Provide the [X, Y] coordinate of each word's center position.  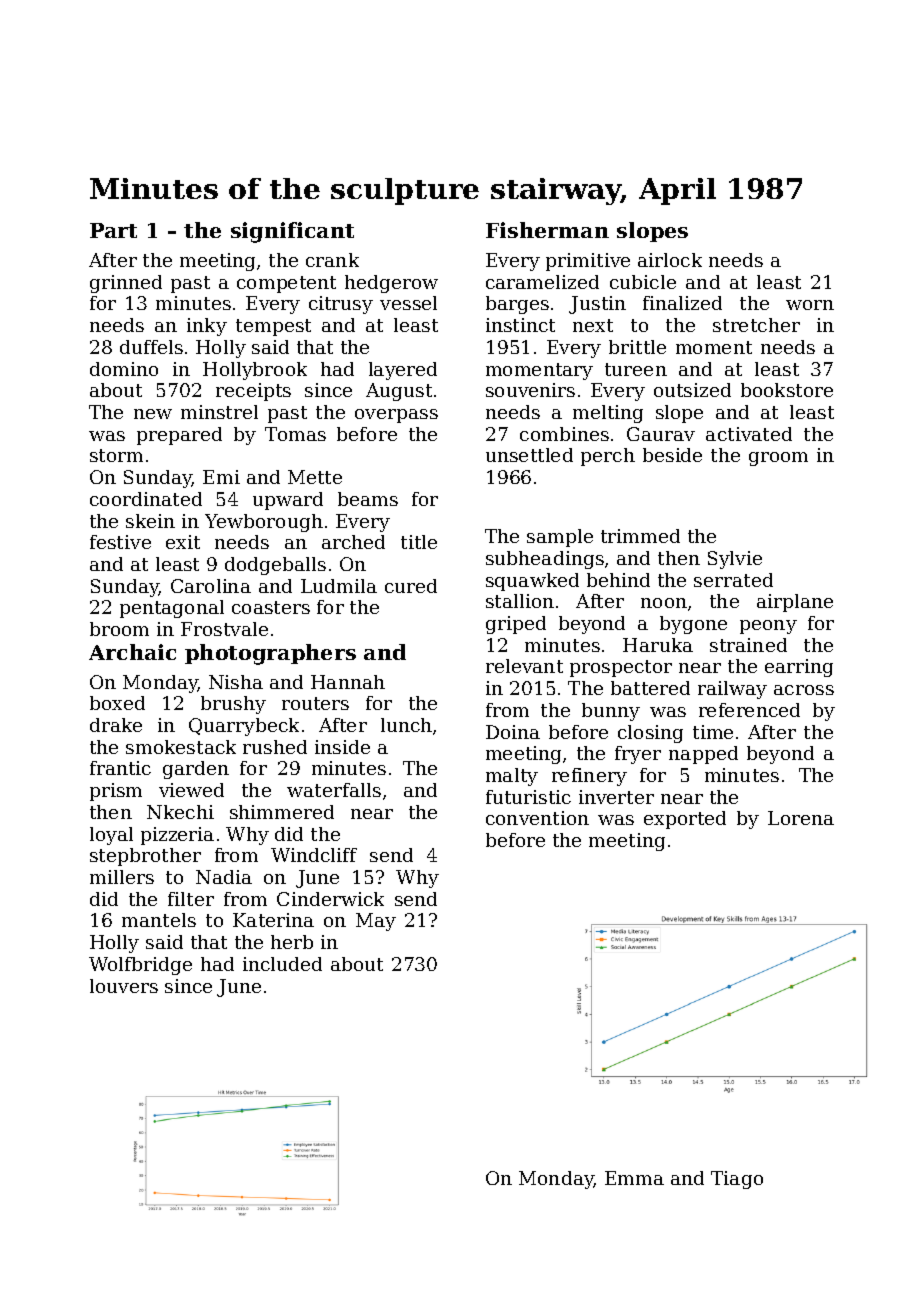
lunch [406, 725]
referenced [749, 710]
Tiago [737, 1180]
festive [120, 542]
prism [116, 792]
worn [810, 305]
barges [517, 305]
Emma [634, 1178]
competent [286, 284]
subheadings [545, 560]
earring [799, 668]
